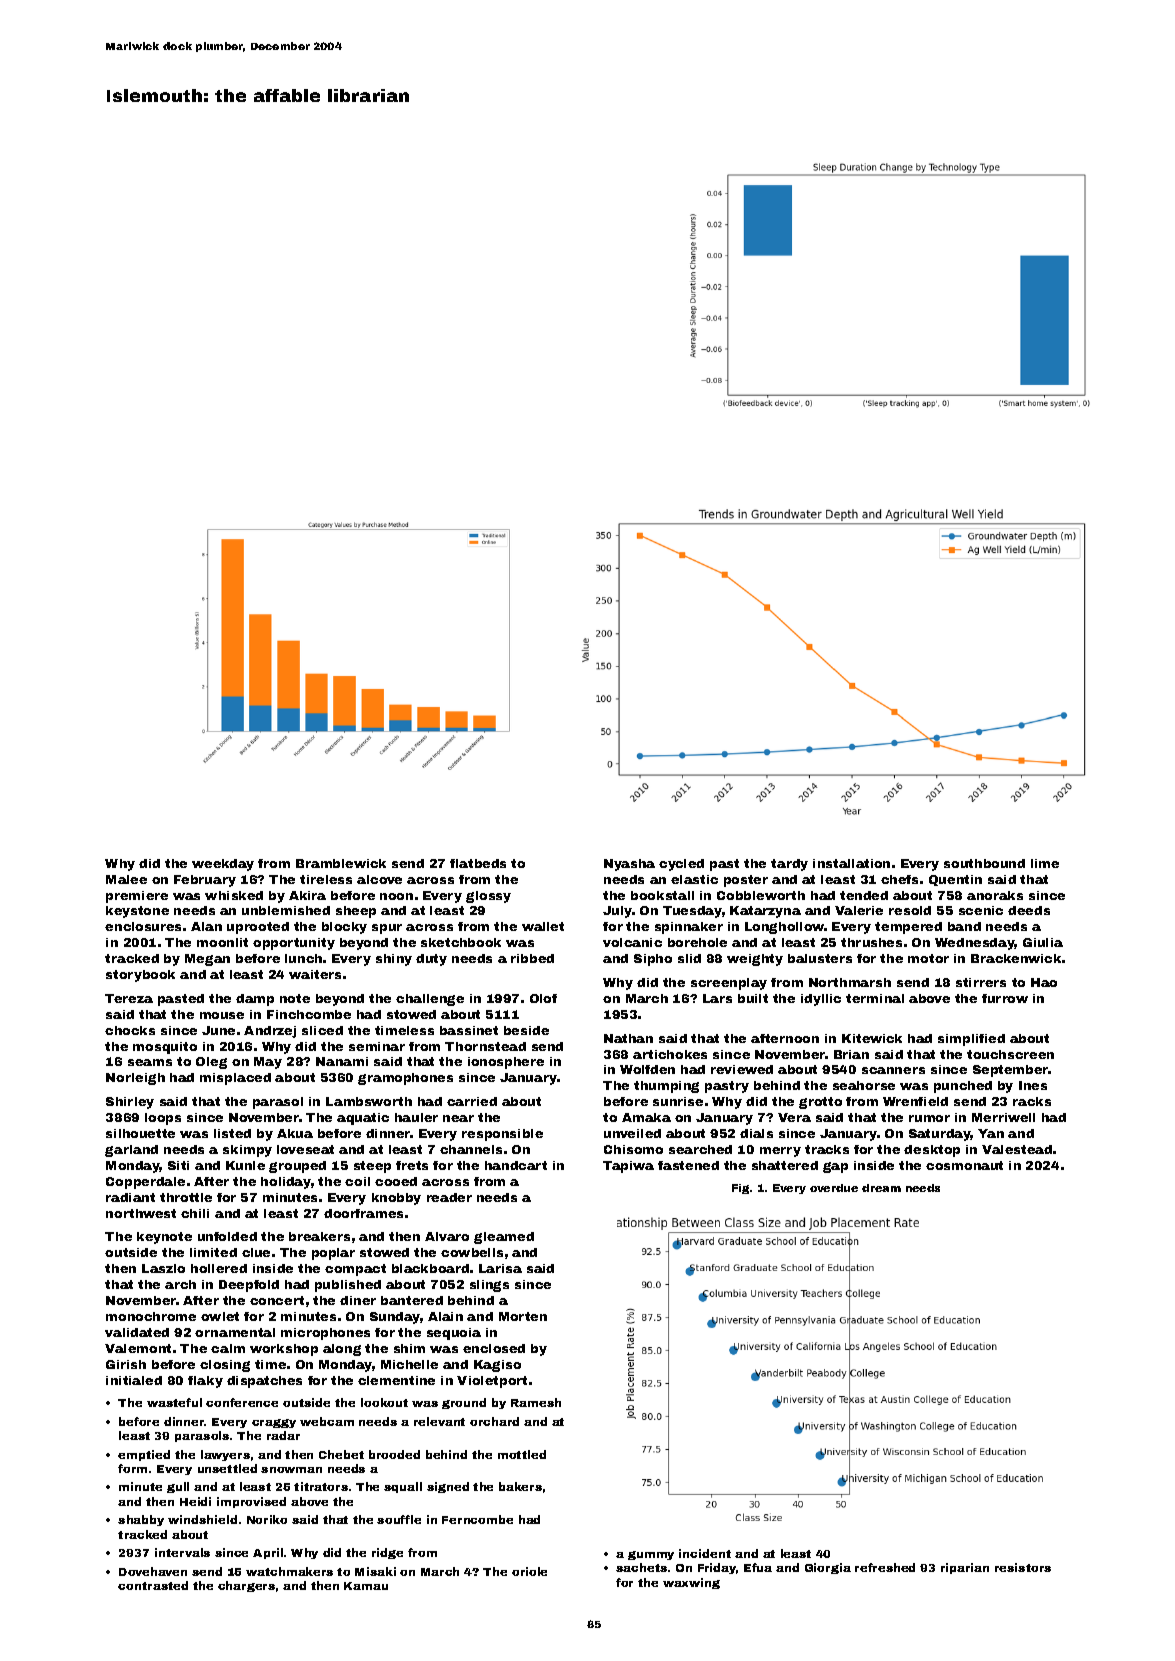  Describe the element at coordinates (469, 1030) in the page. I see `bassinet` at that location.
